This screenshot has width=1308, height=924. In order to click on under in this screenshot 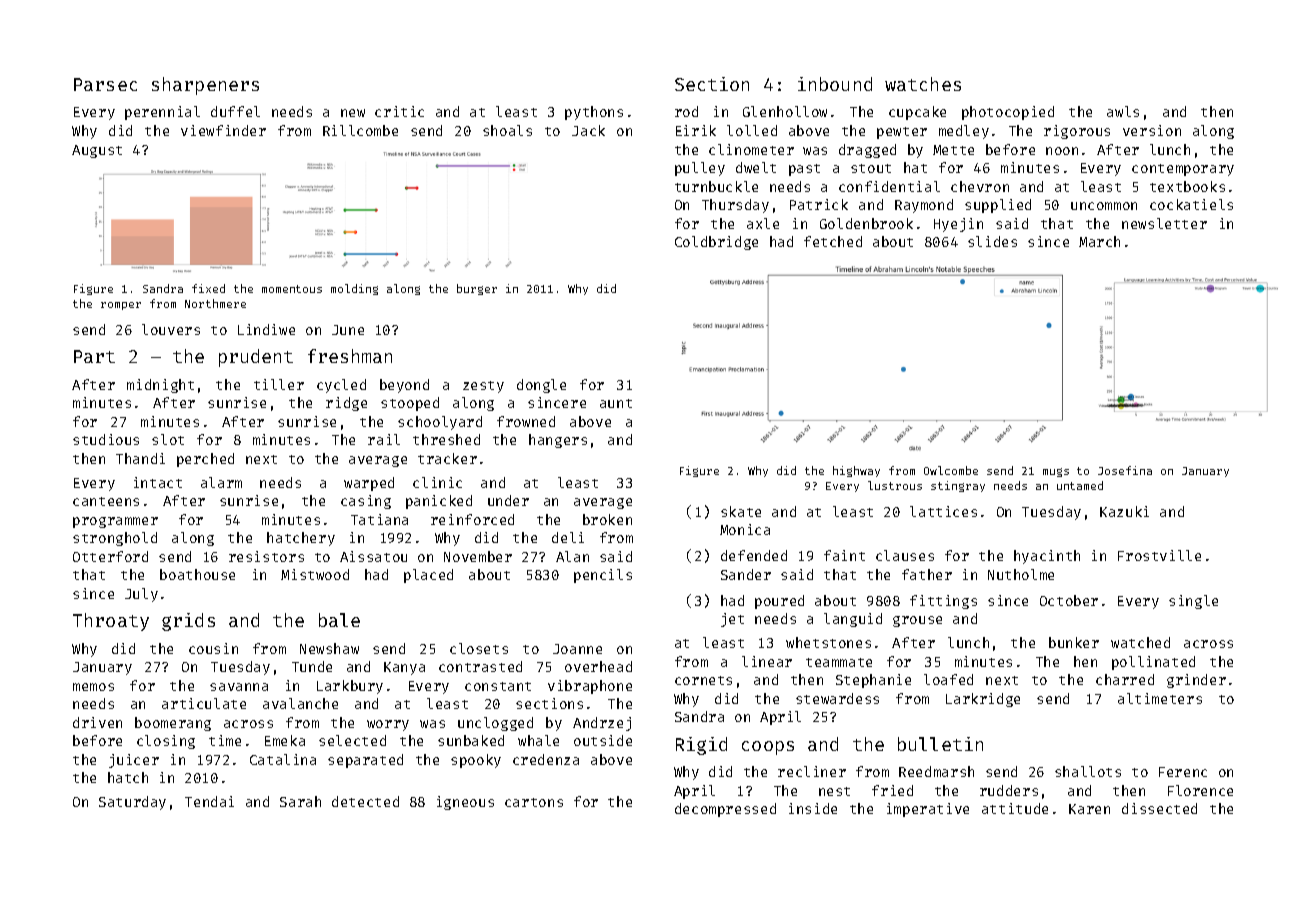, I will do `click(508, 500)`.
